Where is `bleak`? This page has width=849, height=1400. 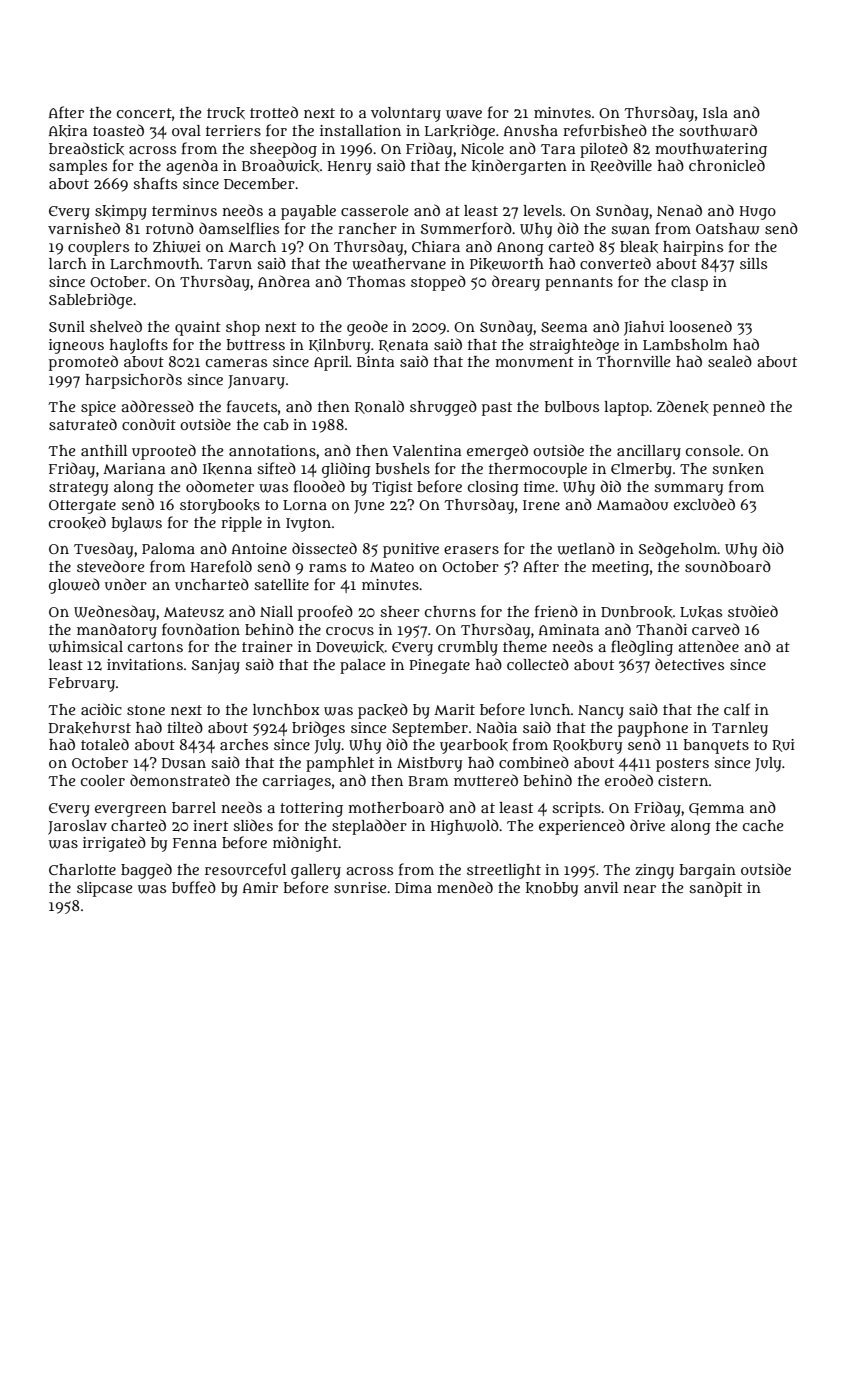
bleak is located at coordinates (639, 247).
